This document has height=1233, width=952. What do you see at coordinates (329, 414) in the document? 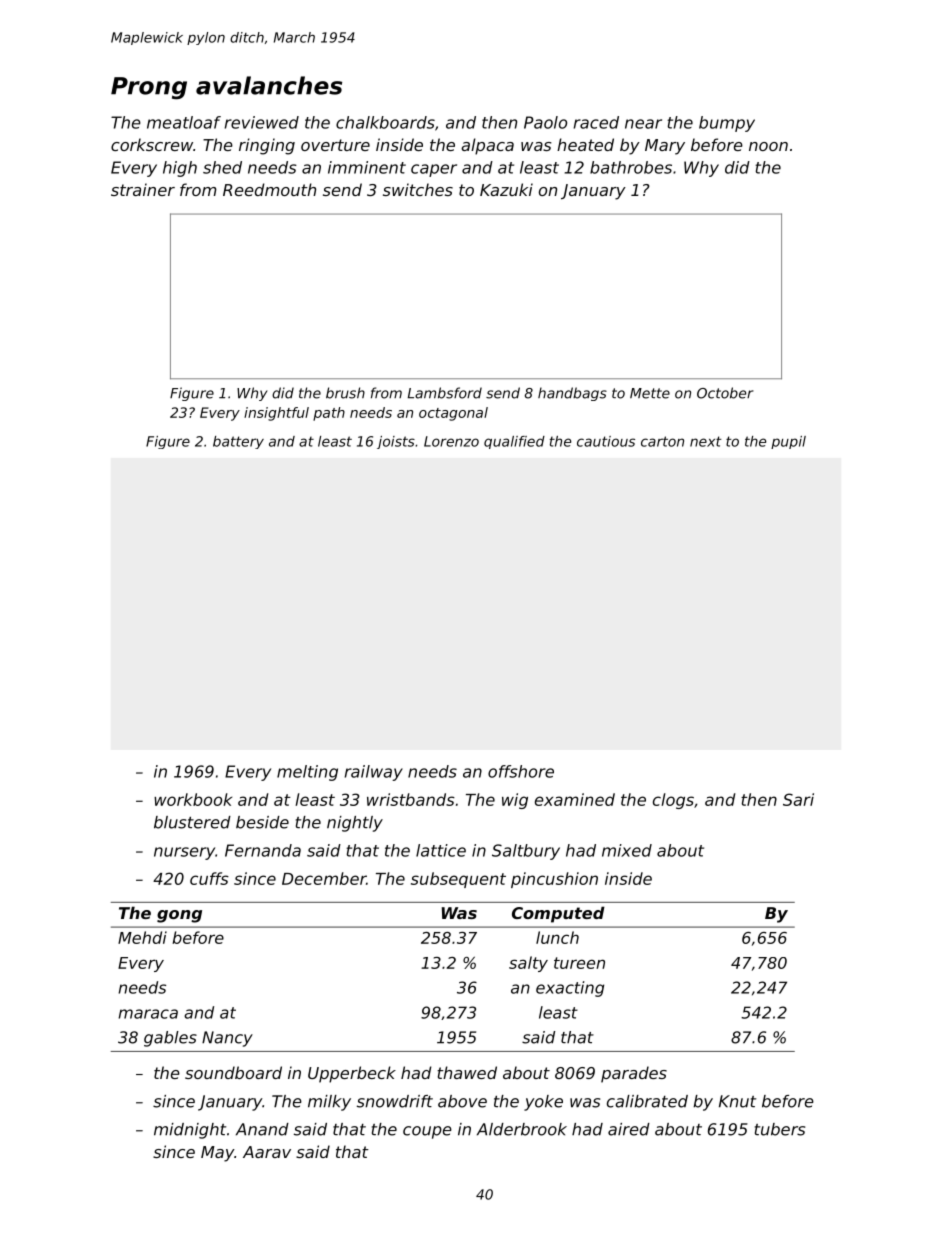
I see `path` at bounding box center [329, 414].
